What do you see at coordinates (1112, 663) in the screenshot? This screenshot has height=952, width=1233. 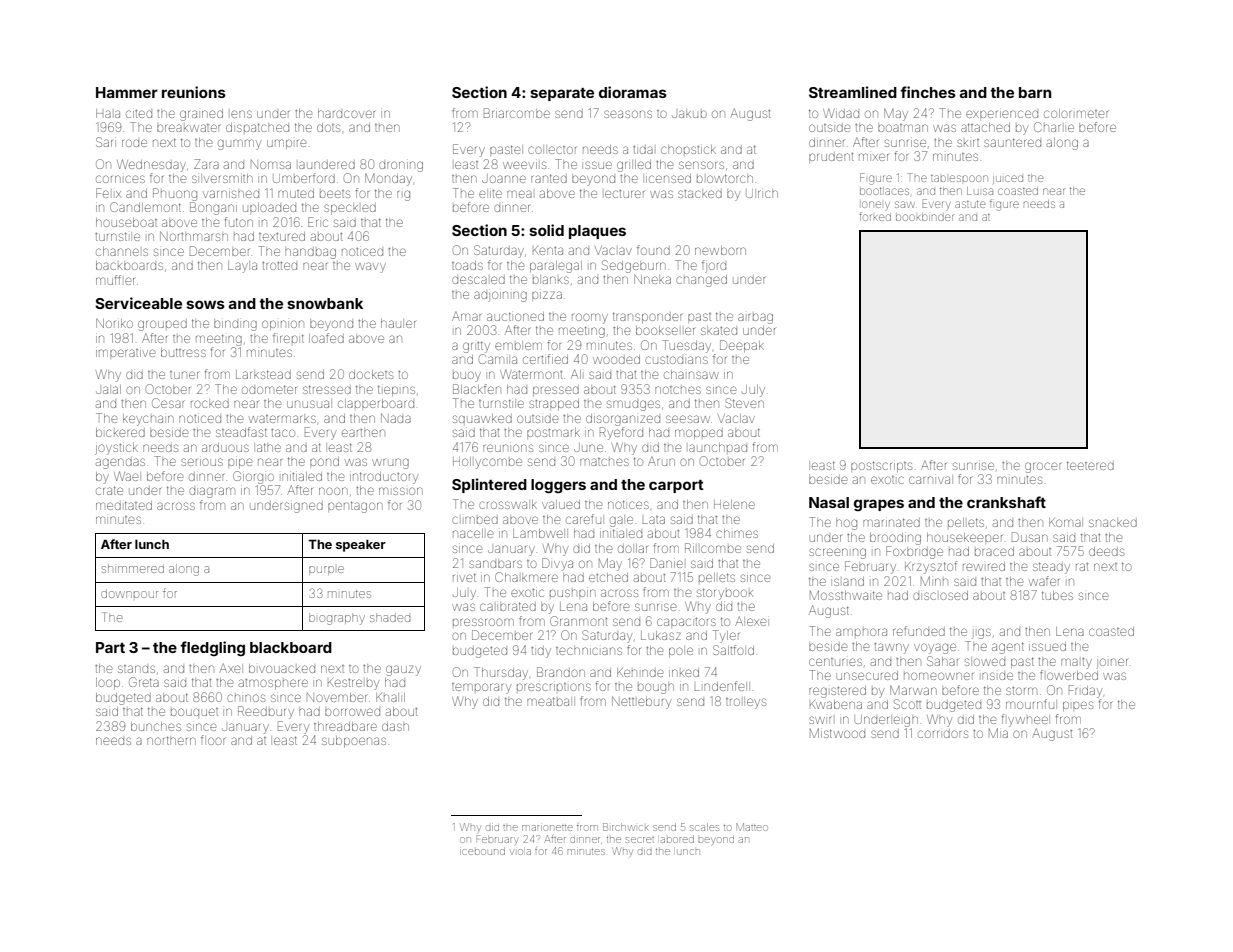 I see `joiner` at bounding box center [1112, 663].
